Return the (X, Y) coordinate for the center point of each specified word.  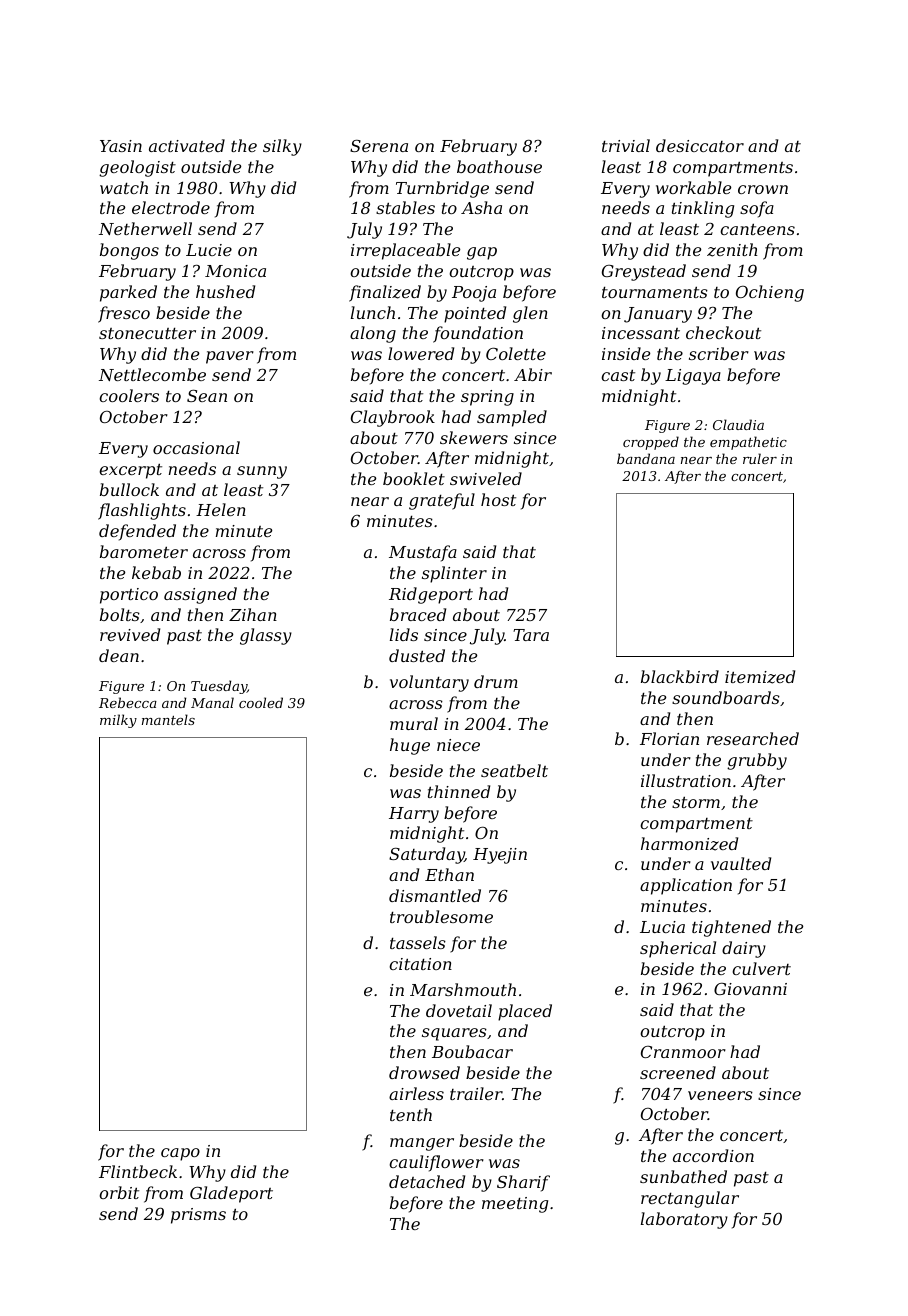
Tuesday (219, 687)
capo (180, 1154)
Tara (531, 635)
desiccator (700, 145)
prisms (198, 1216)
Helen (221, 509)
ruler (760, 458)
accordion (713, 1155)
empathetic (748, 443)
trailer (476, 1093)
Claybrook (393, 418)
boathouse (499, 166)
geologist (137, 168)
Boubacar (472, 1051)
